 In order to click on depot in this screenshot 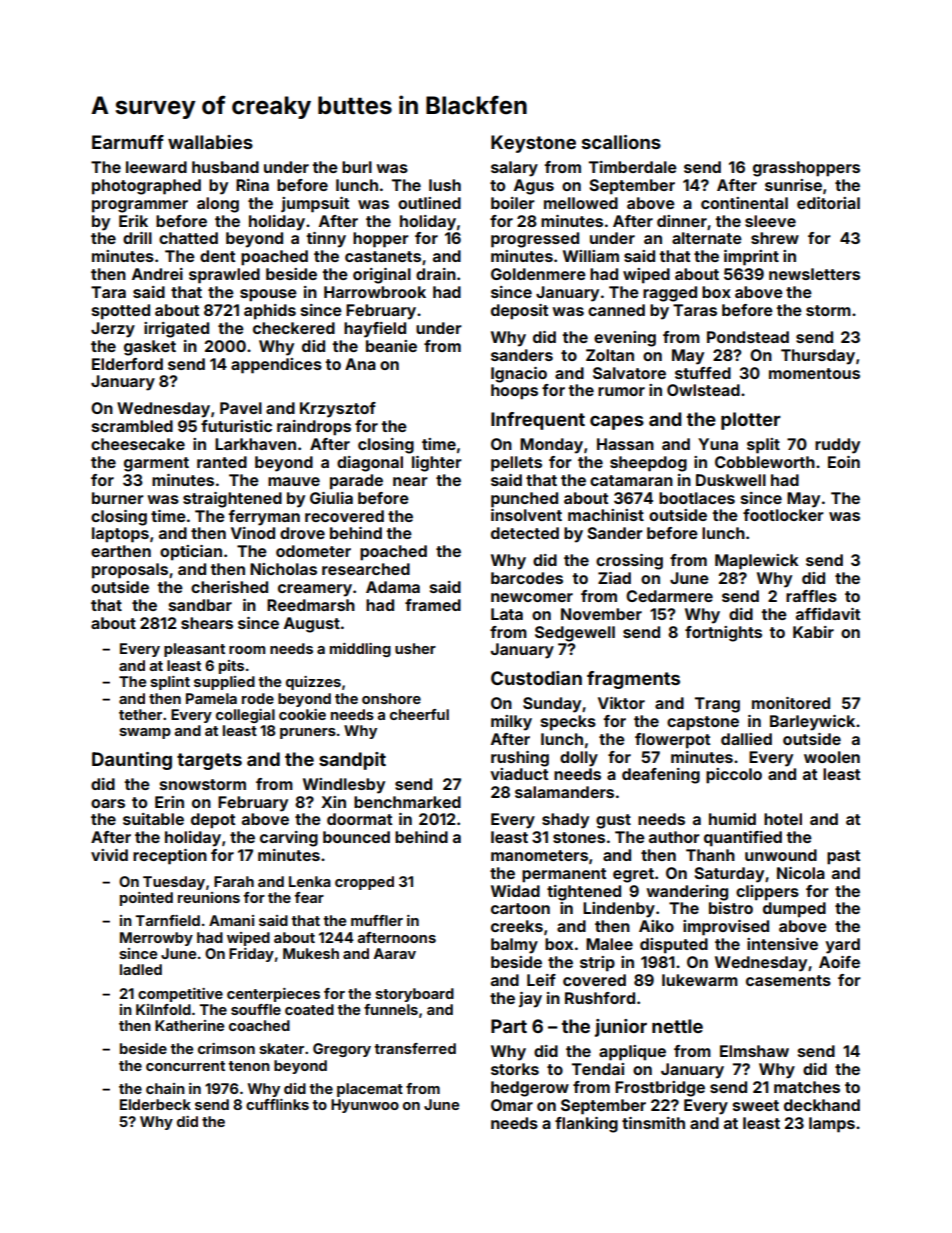, I will do `click(213, 821)`.
